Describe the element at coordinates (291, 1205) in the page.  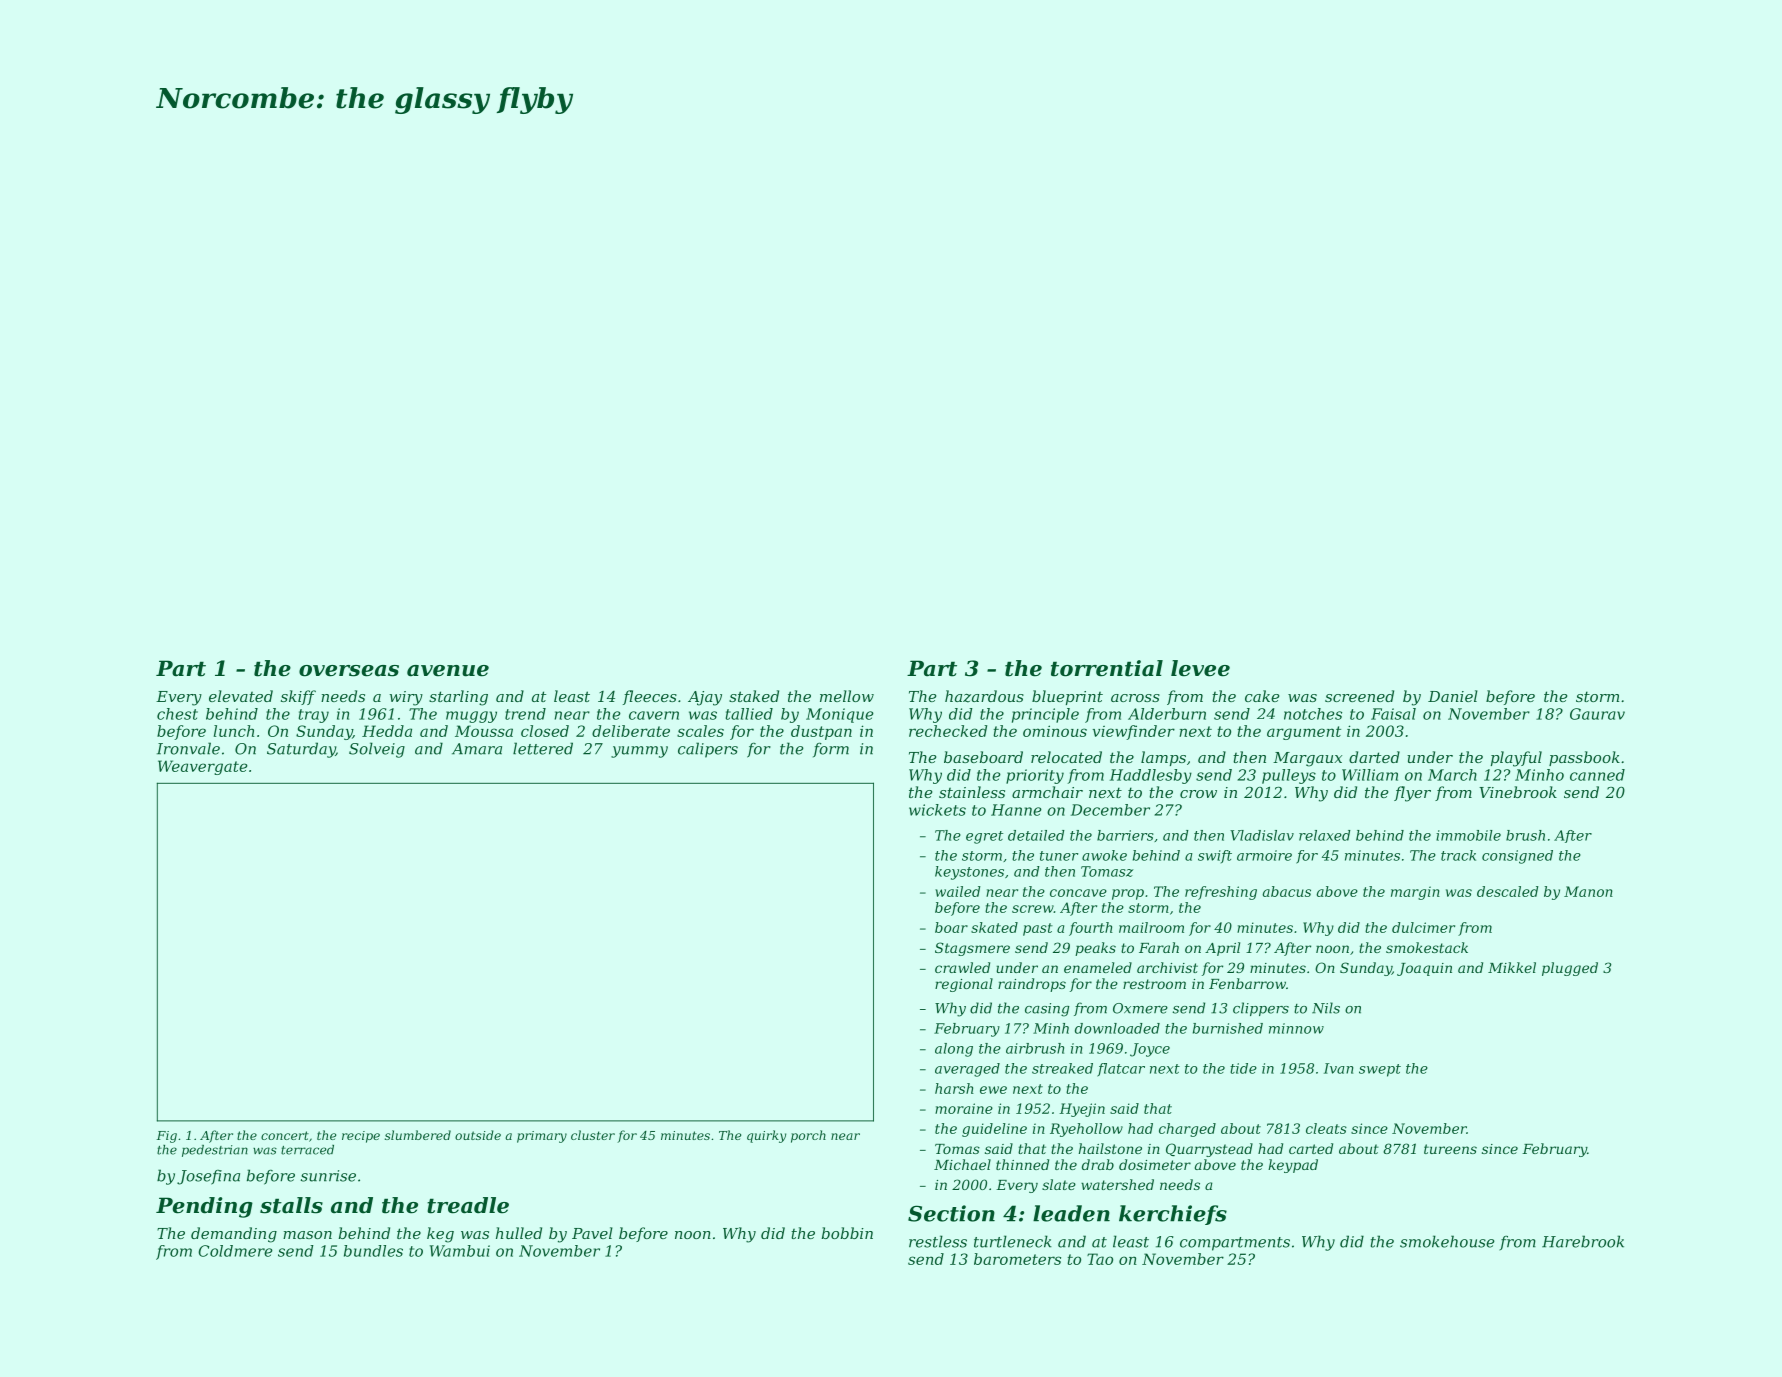
I see `stalls` at that location.
